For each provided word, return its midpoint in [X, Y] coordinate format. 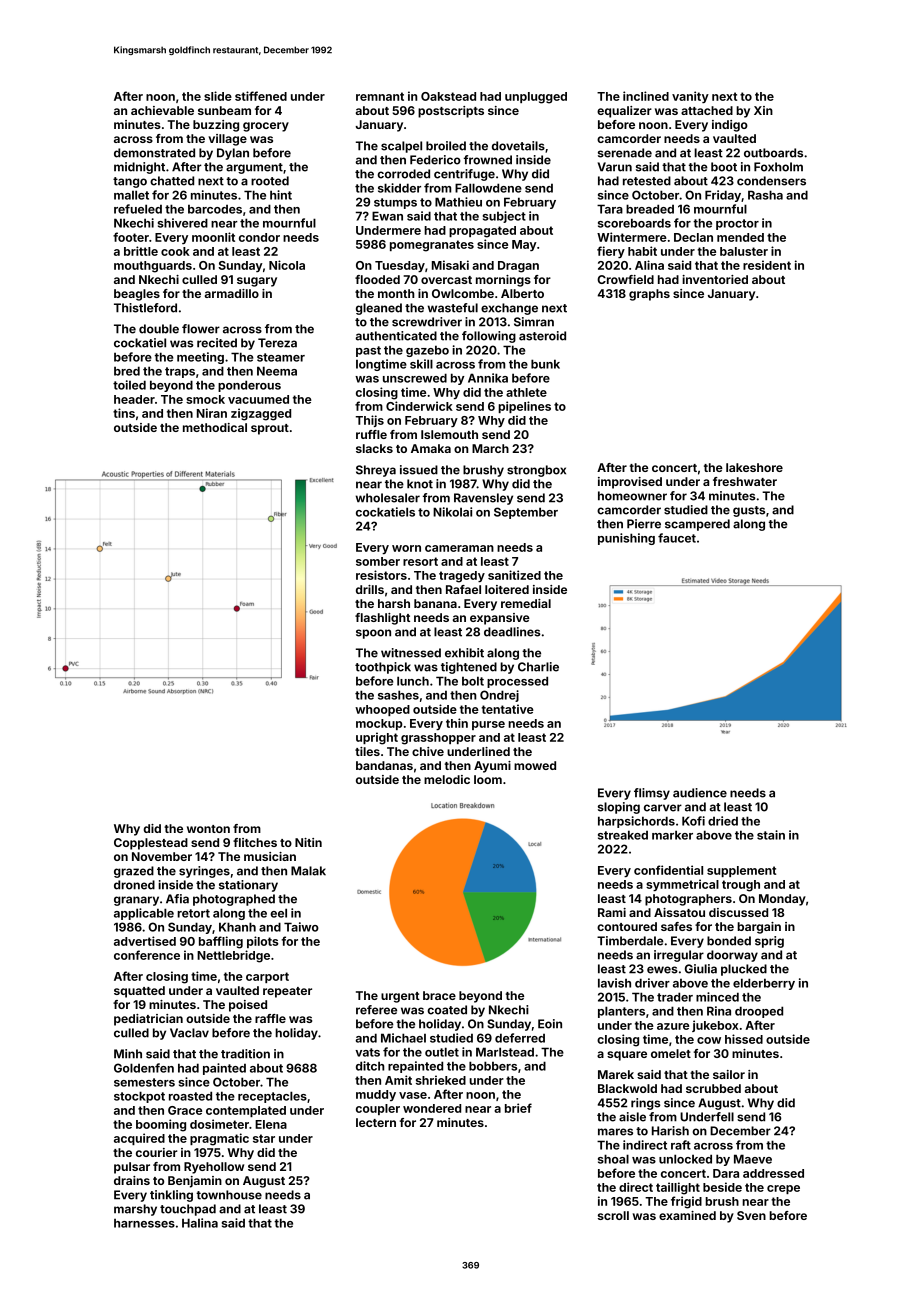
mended [740, 237]
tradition [245, 1054]
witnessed [411, 653]
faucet [677, 538]
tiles [367, 751]
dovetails [518, 146]
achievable [162, 110]
